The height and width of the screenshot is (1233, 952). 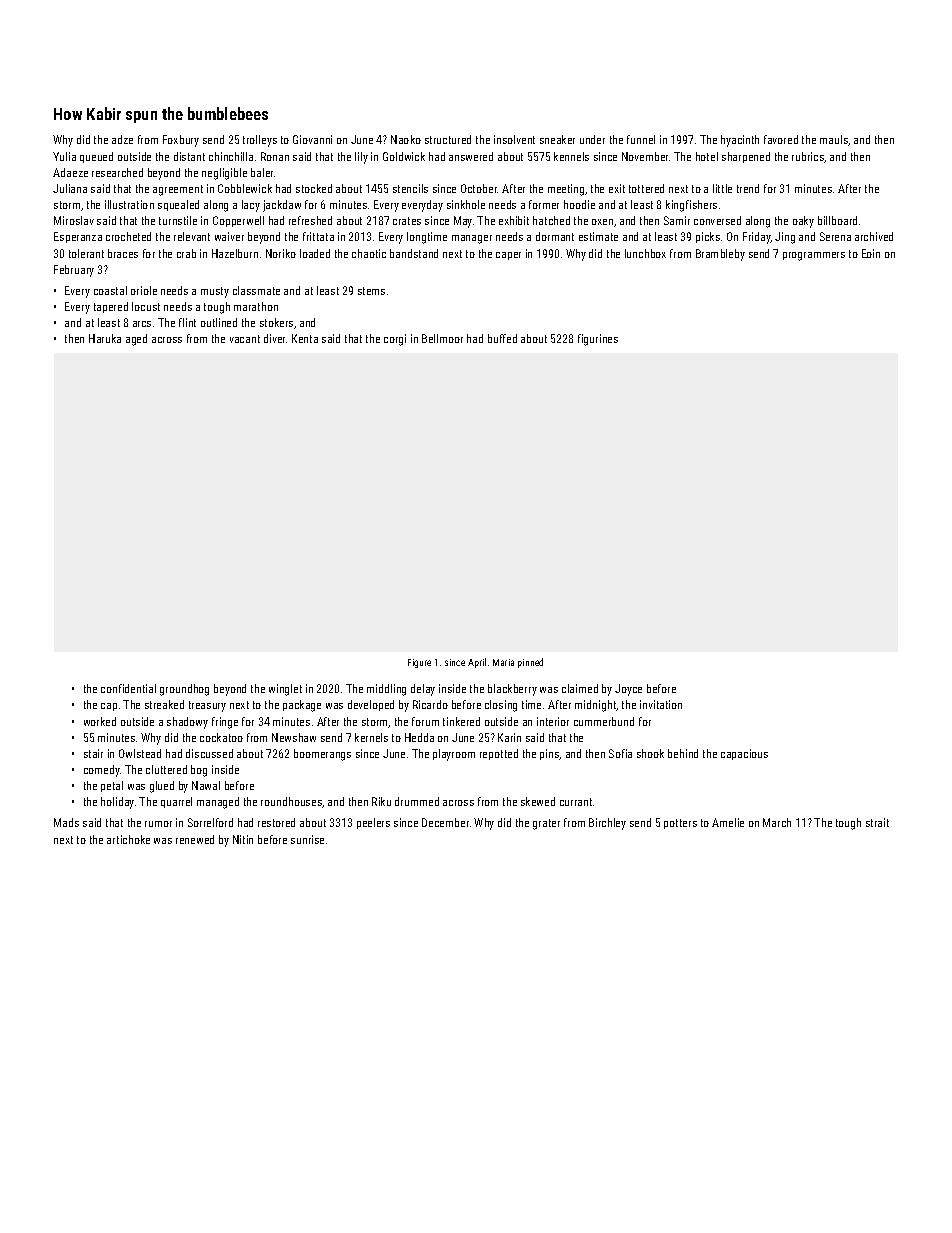 I want to click on Haruka, so click(x=105, y=338).
